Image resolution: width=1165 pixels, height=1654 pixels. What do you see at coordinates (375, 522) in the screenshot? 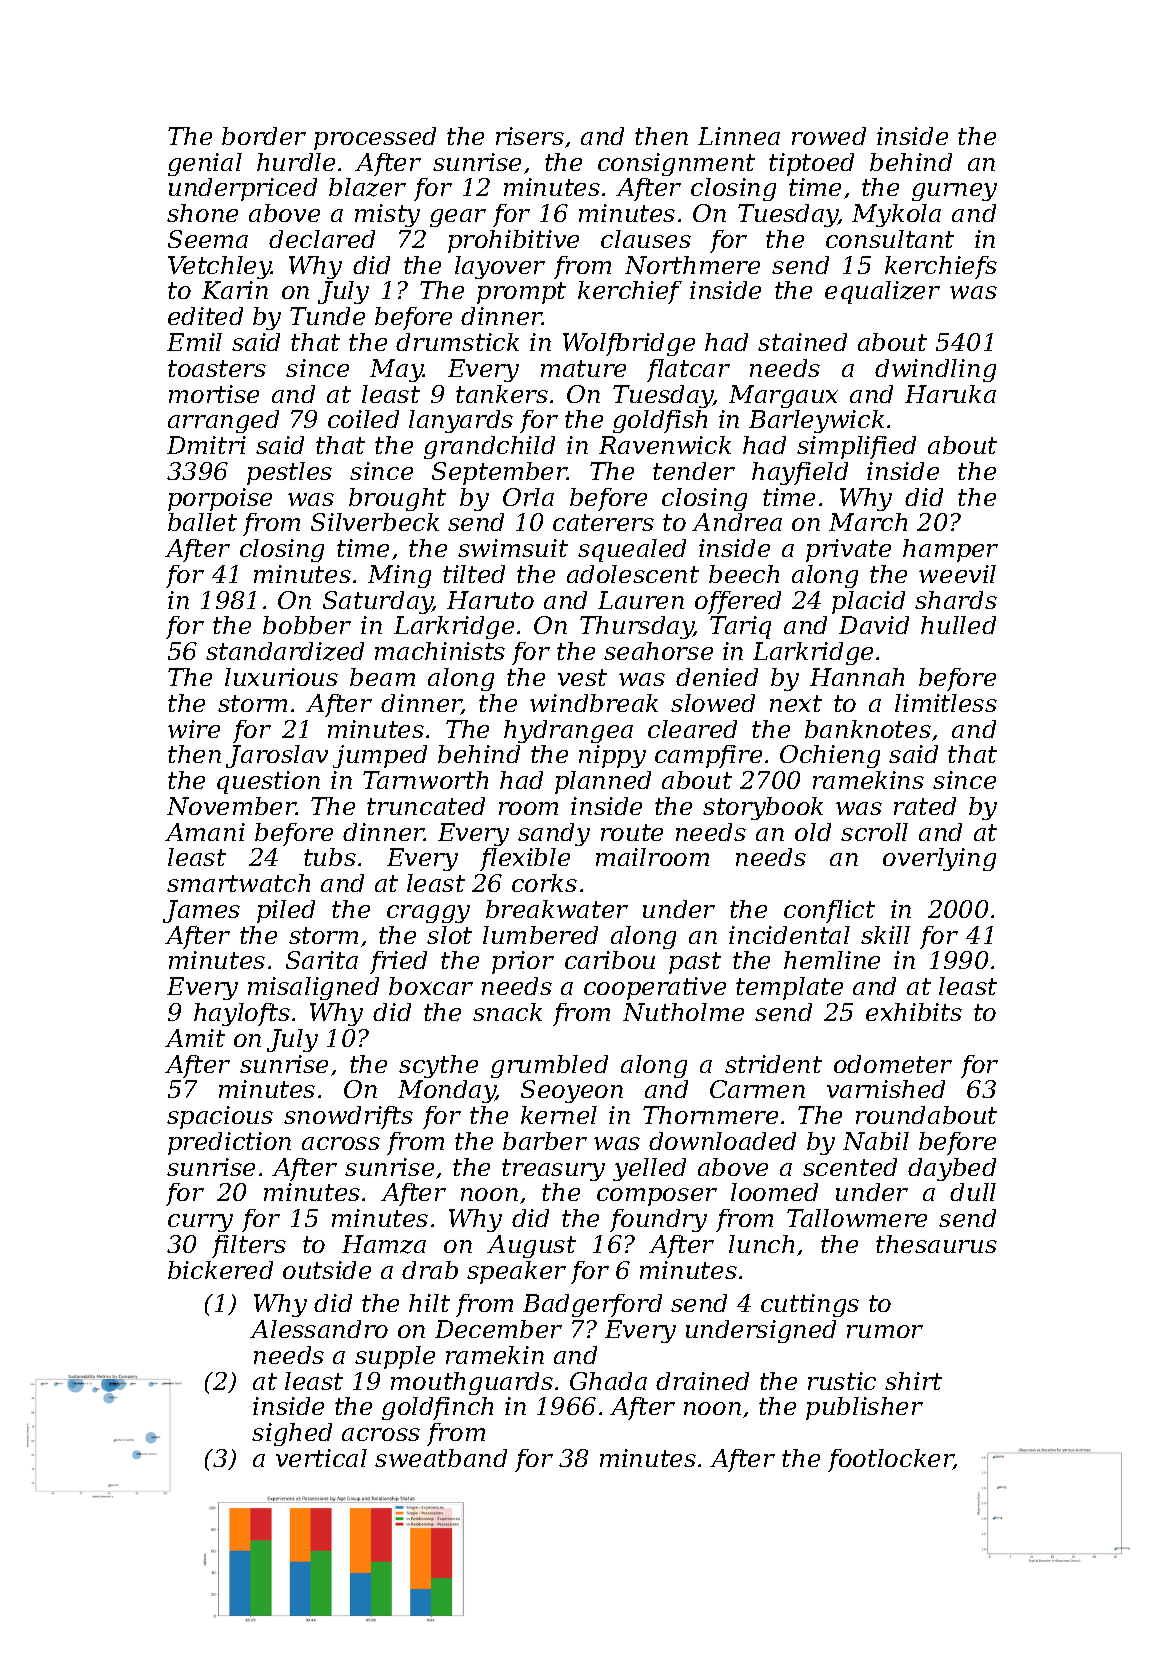
I see `Silverbeck` at bounding box center [375, 522].
